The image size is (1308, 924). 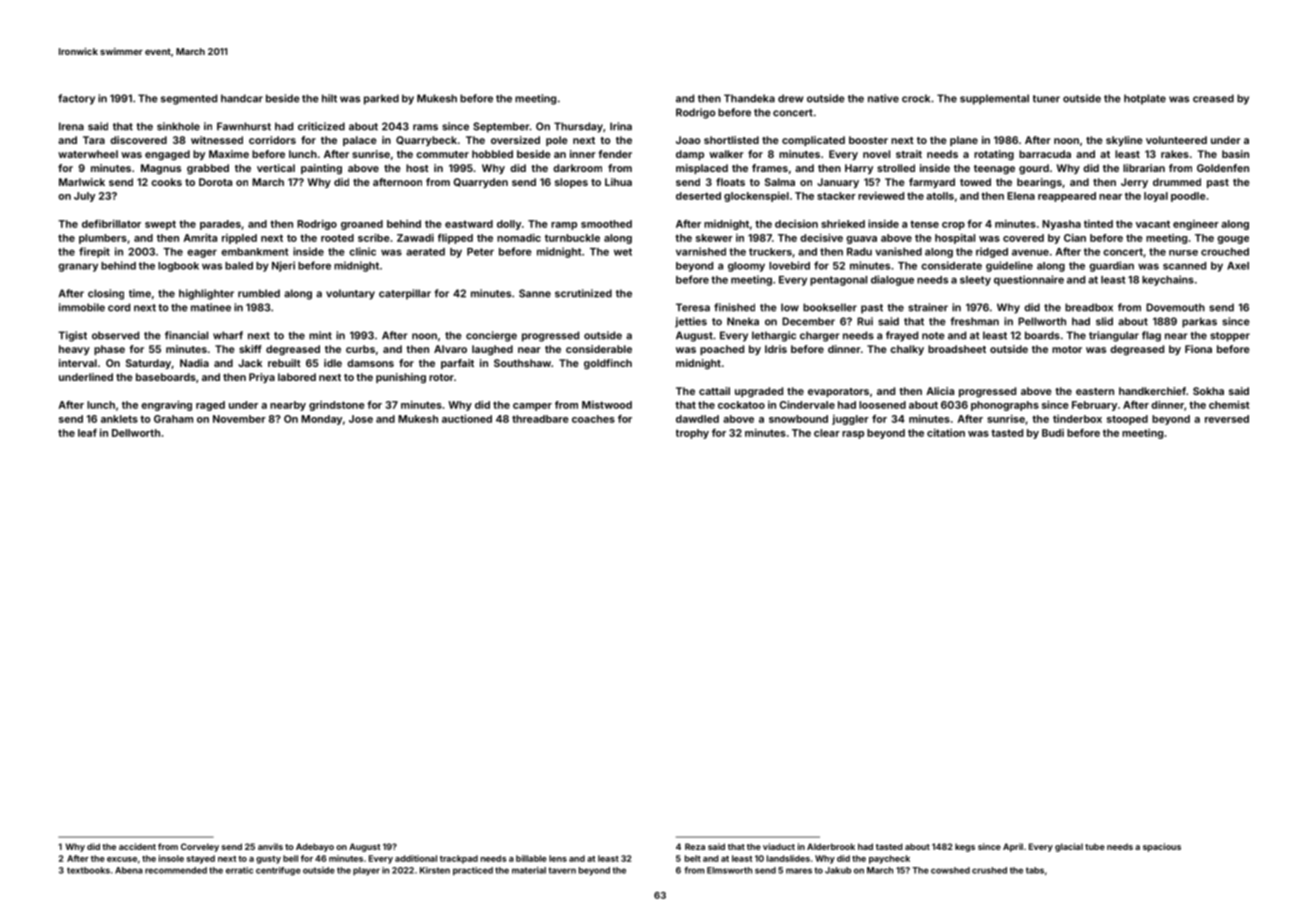 I want to click on skewer, so click(x=714, y=238).
